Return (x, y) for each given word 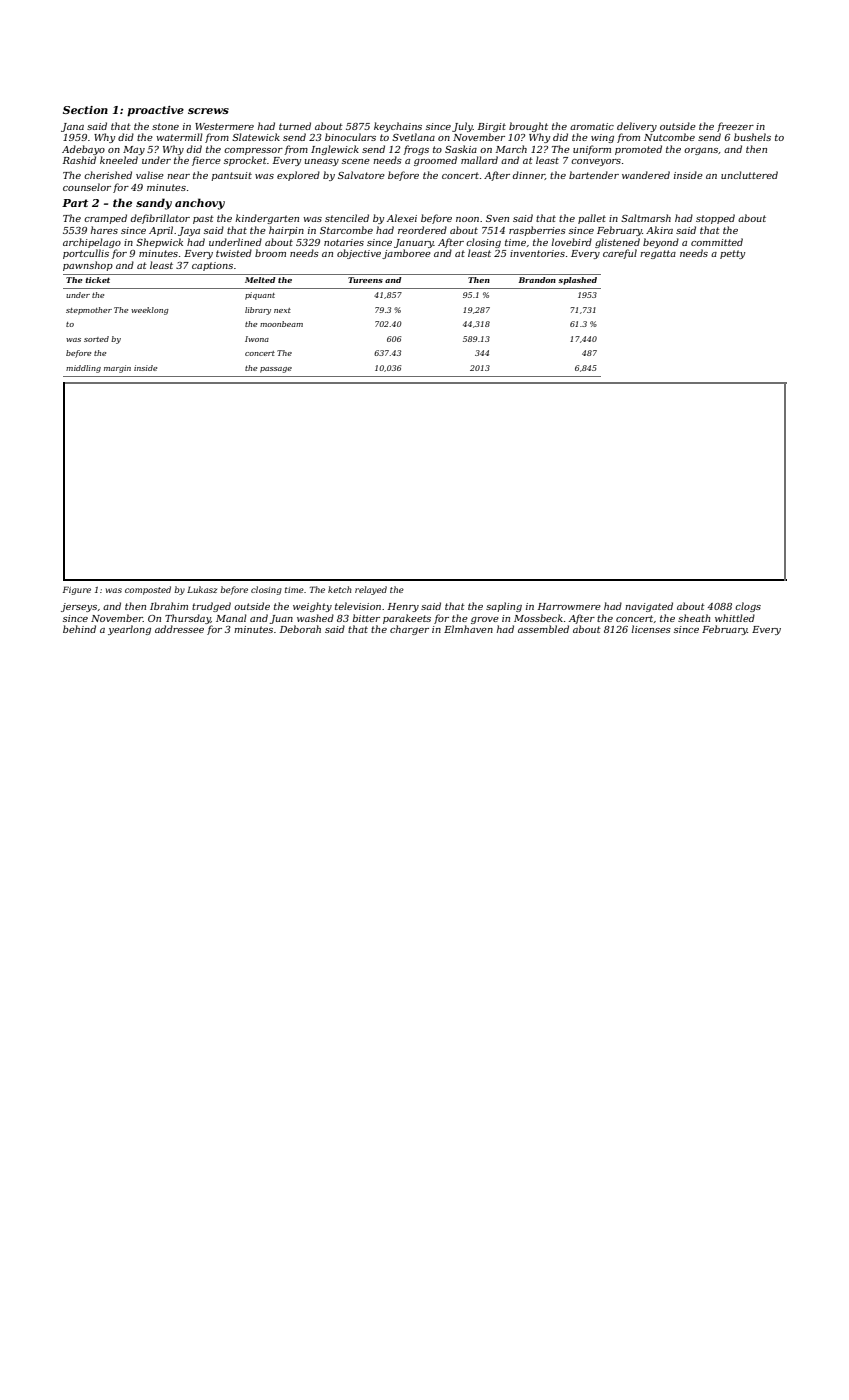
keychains (398, 127)
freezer (735, 127)
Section (85, 110)
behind (79, 629)
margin (117, 369)
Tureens (365, 280)
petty (732, 254)
